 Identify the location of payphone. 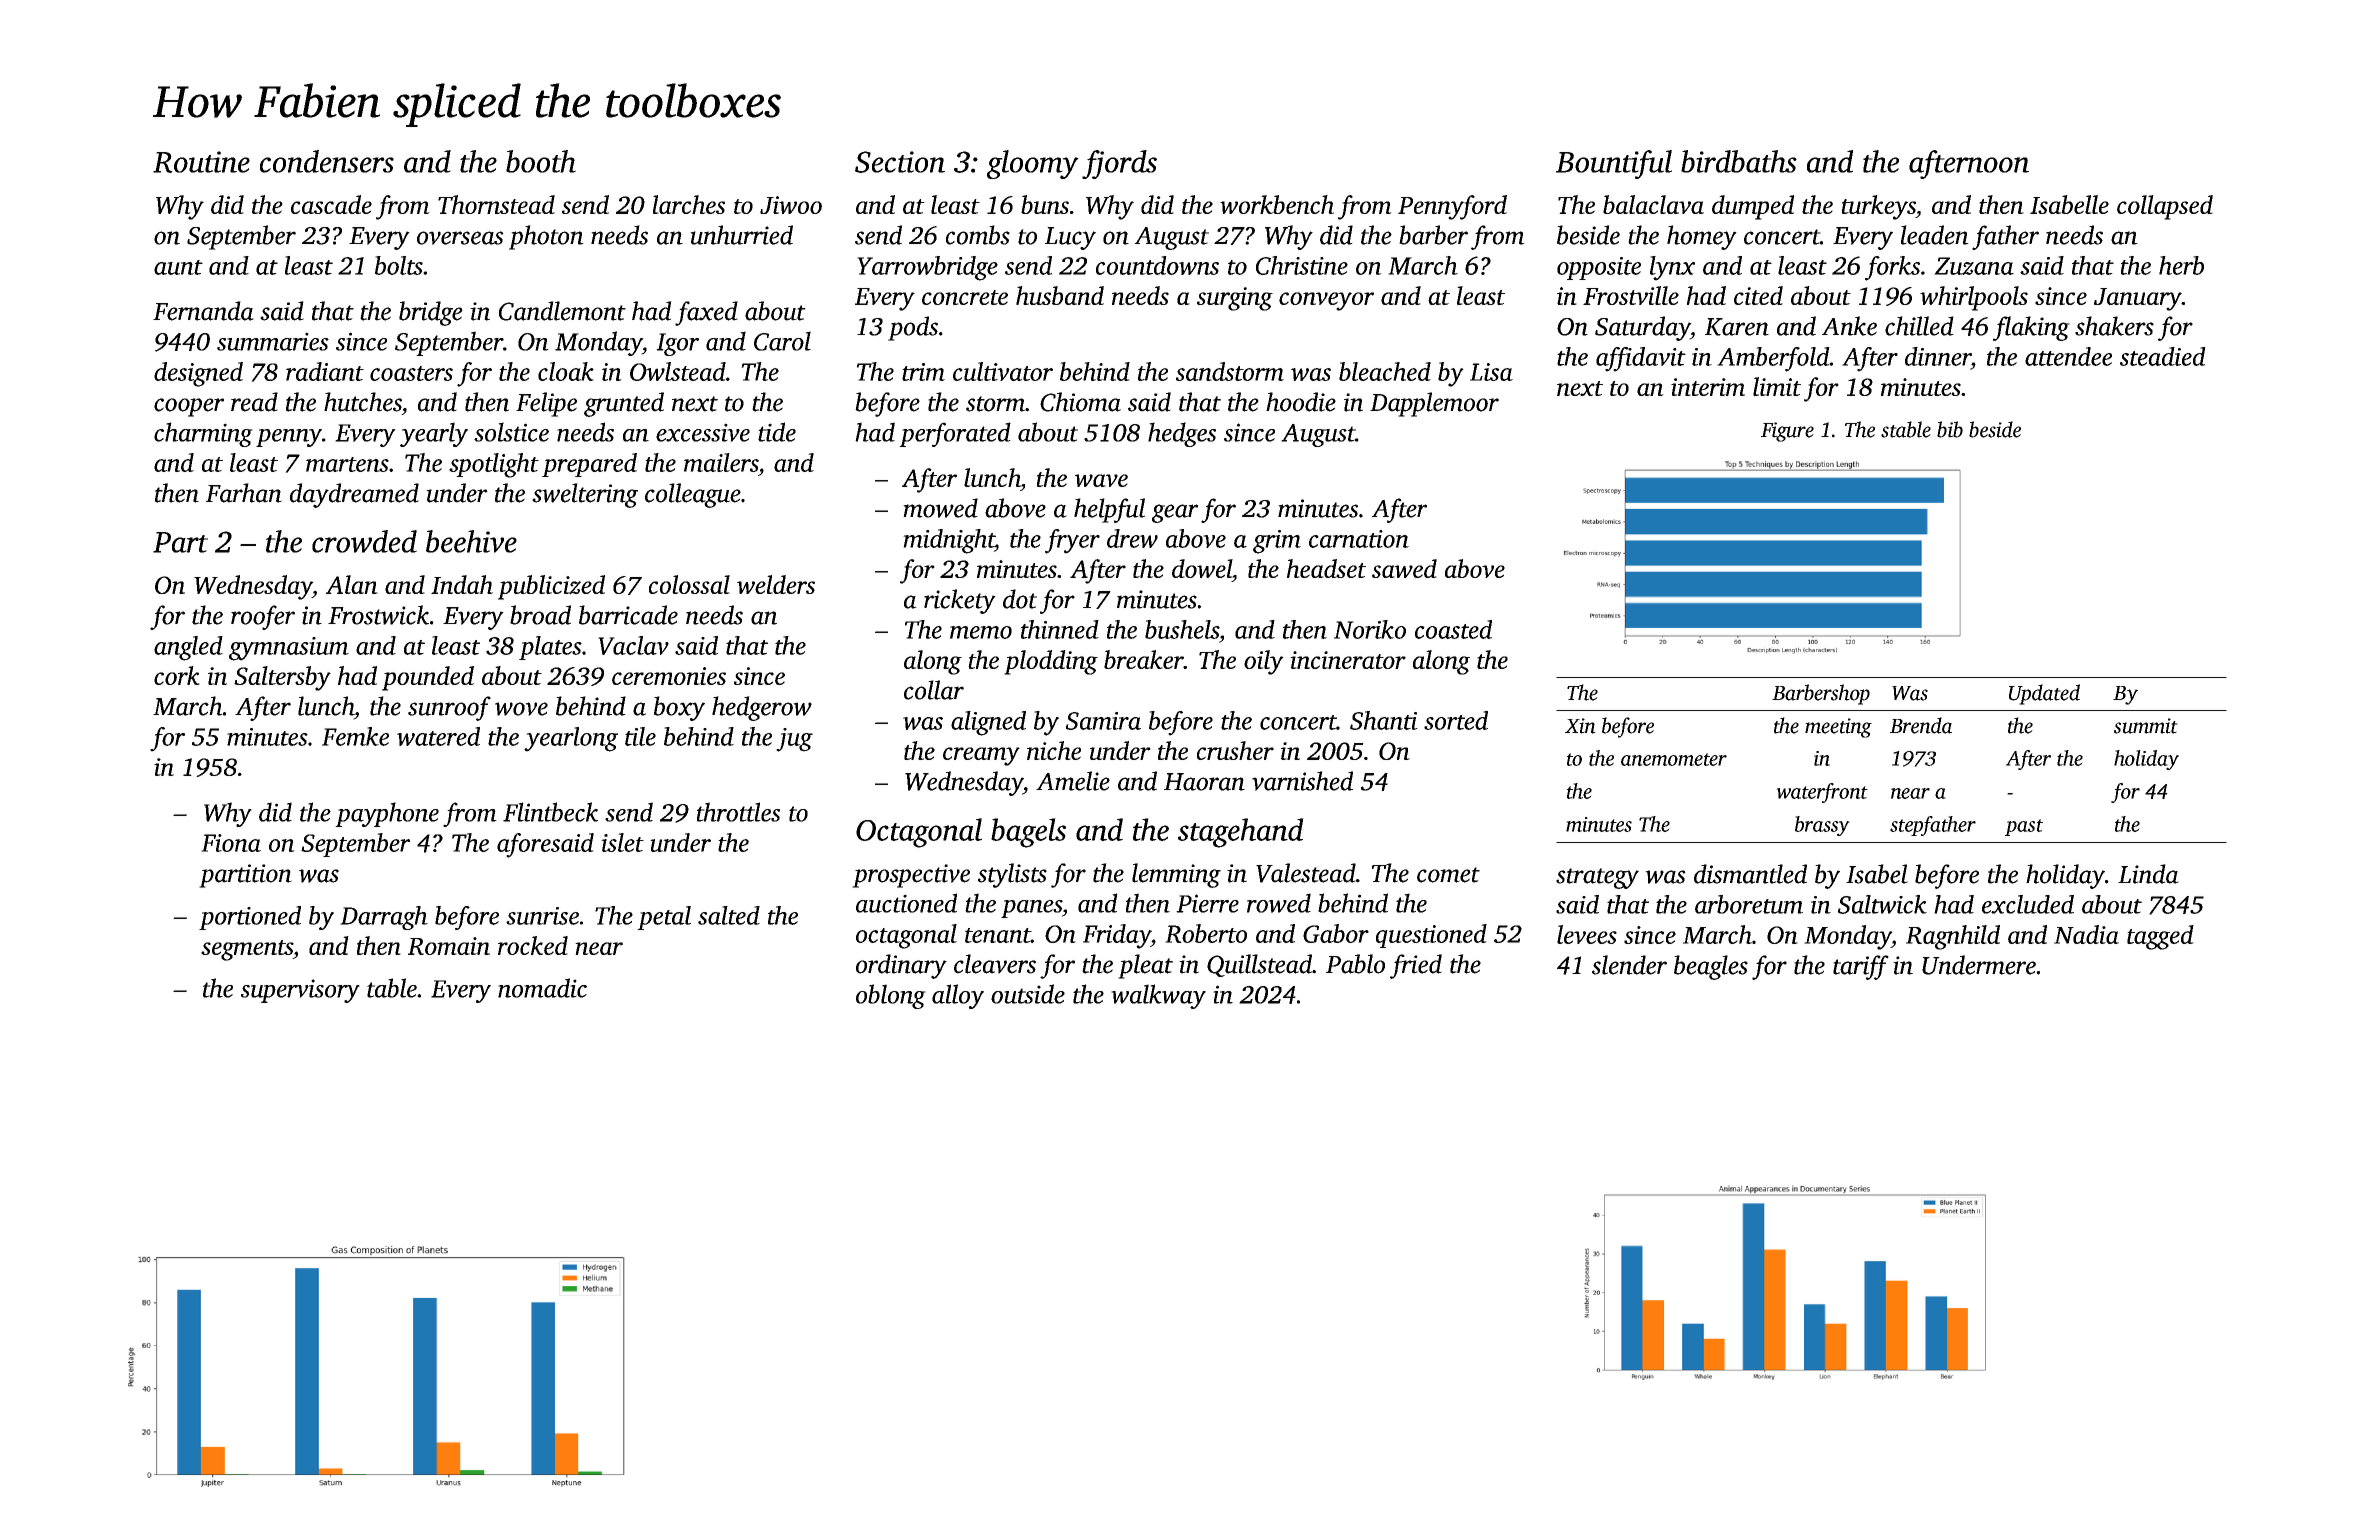
(387, 814).
